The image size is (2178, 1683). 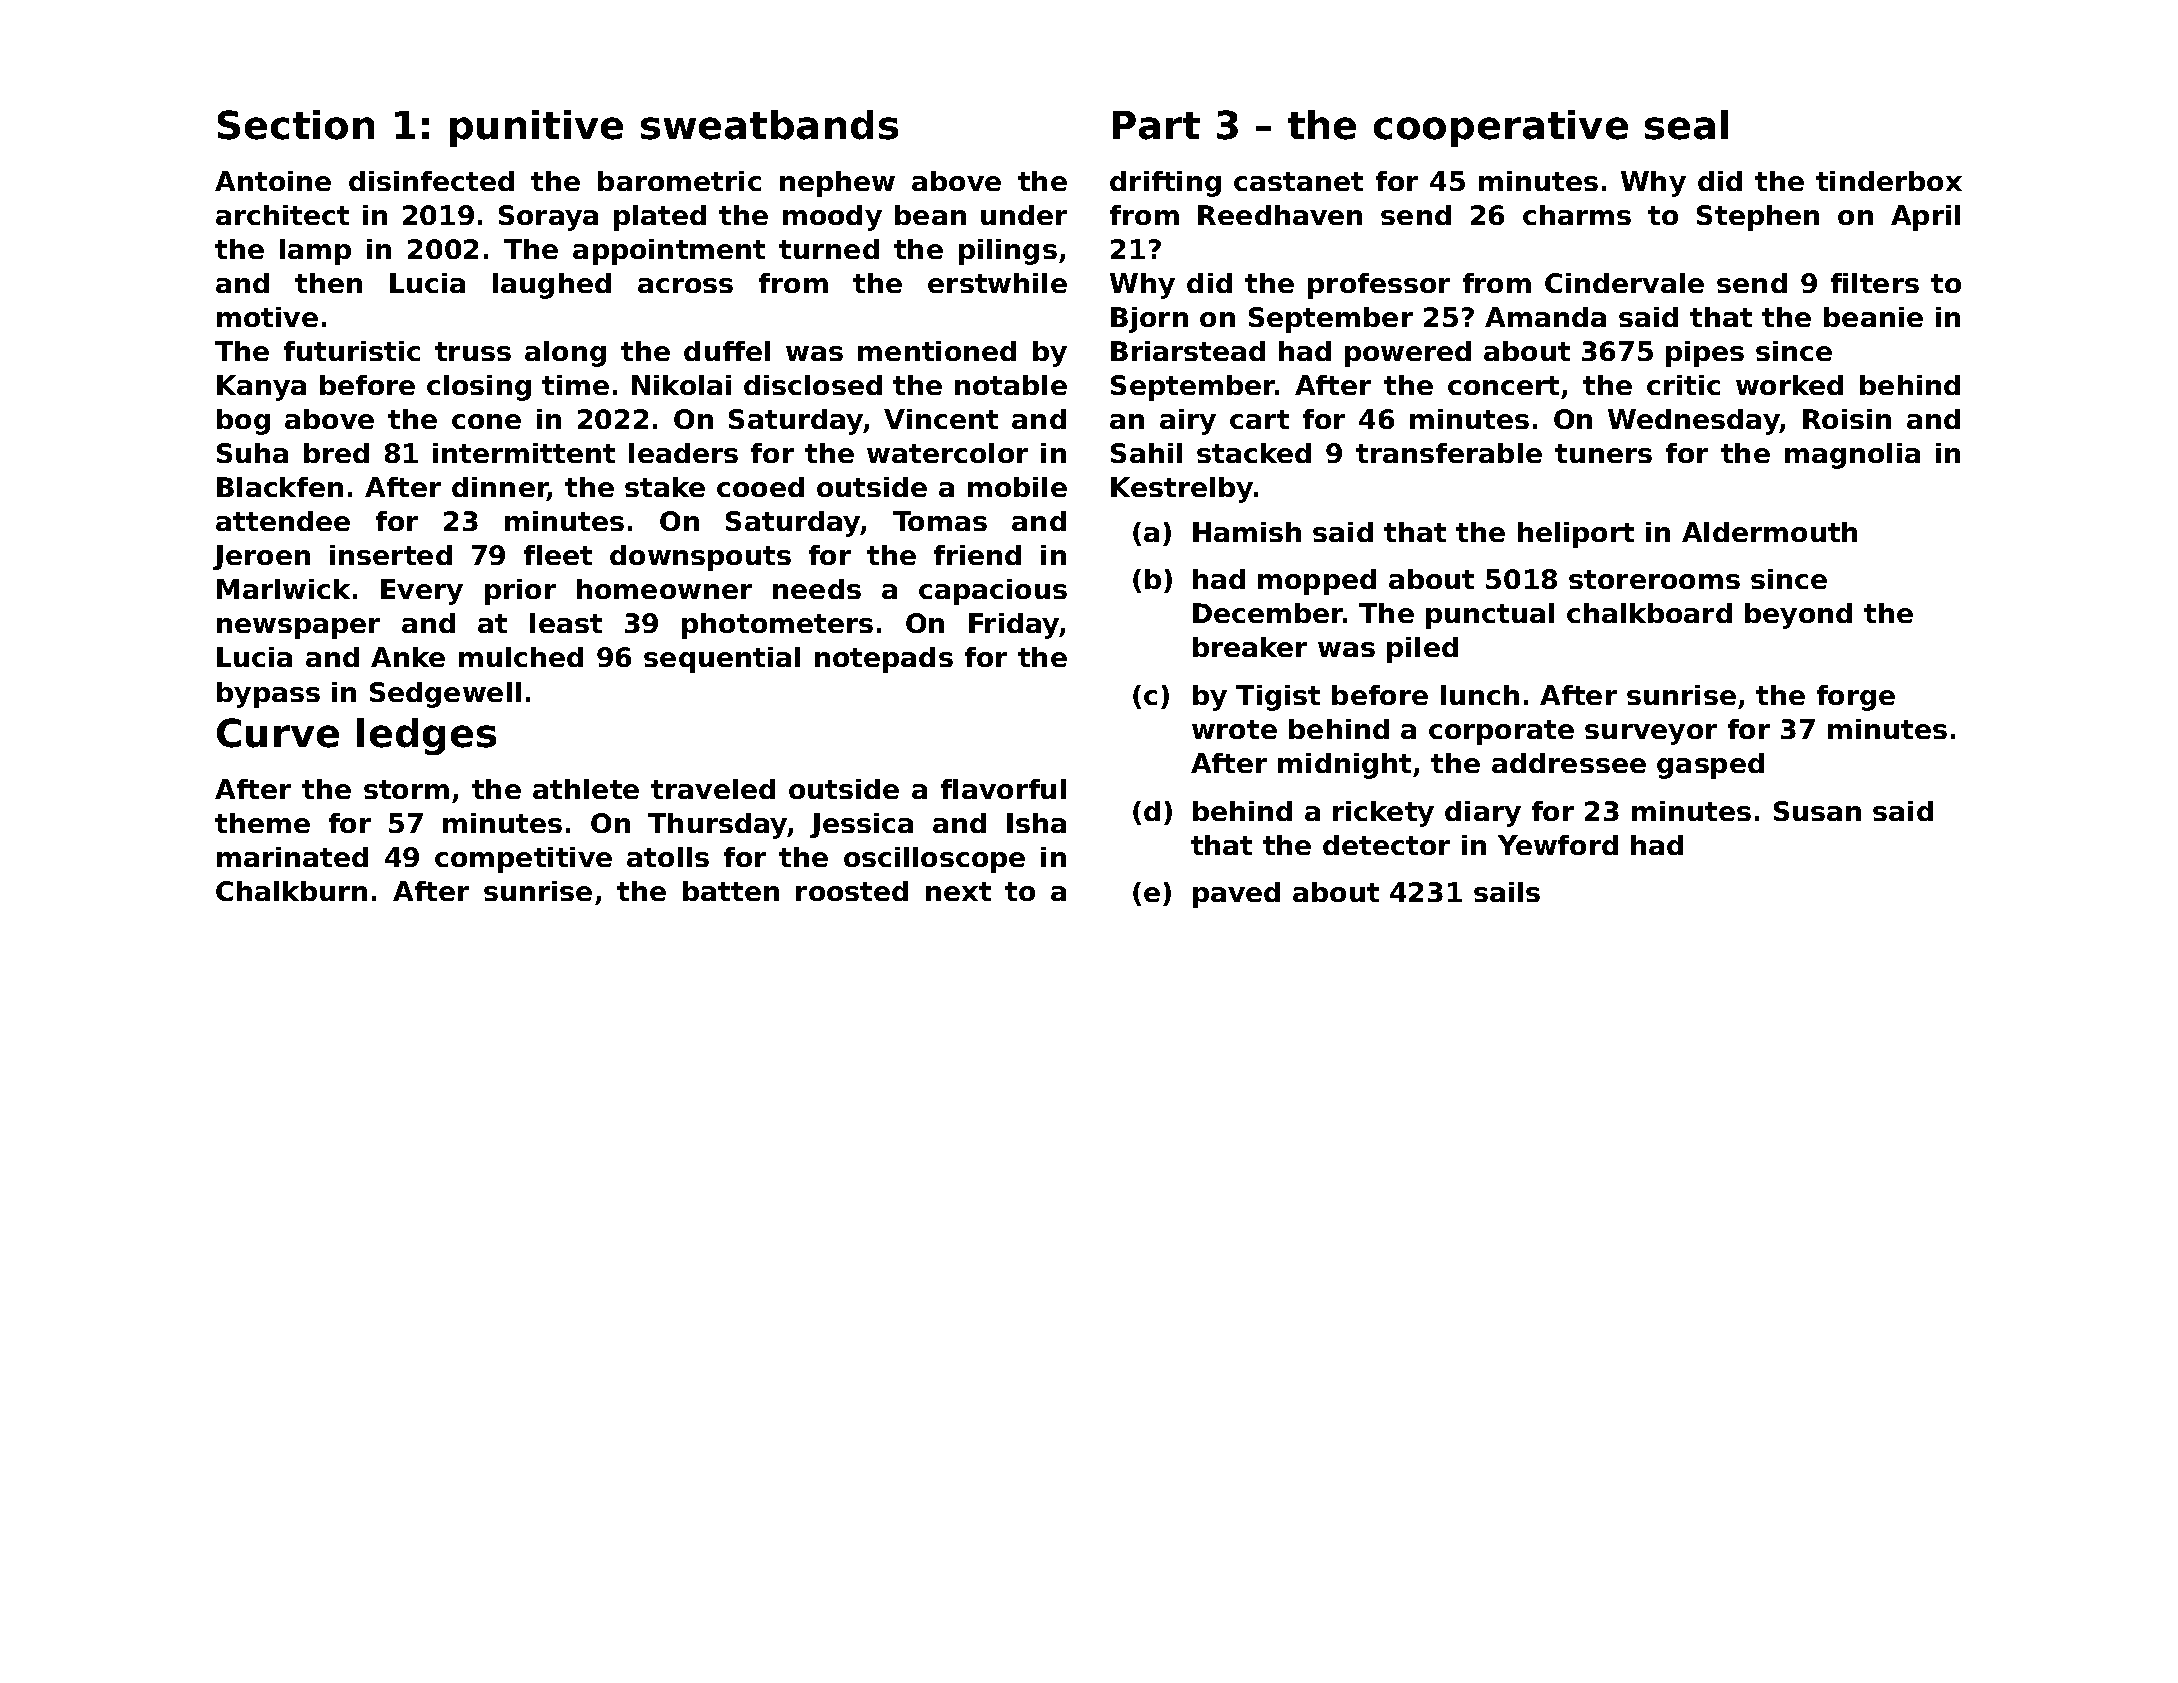 What do you see at coordinates (296, 125) in the page?
I see `Section` at bounding box center [296, 125].
